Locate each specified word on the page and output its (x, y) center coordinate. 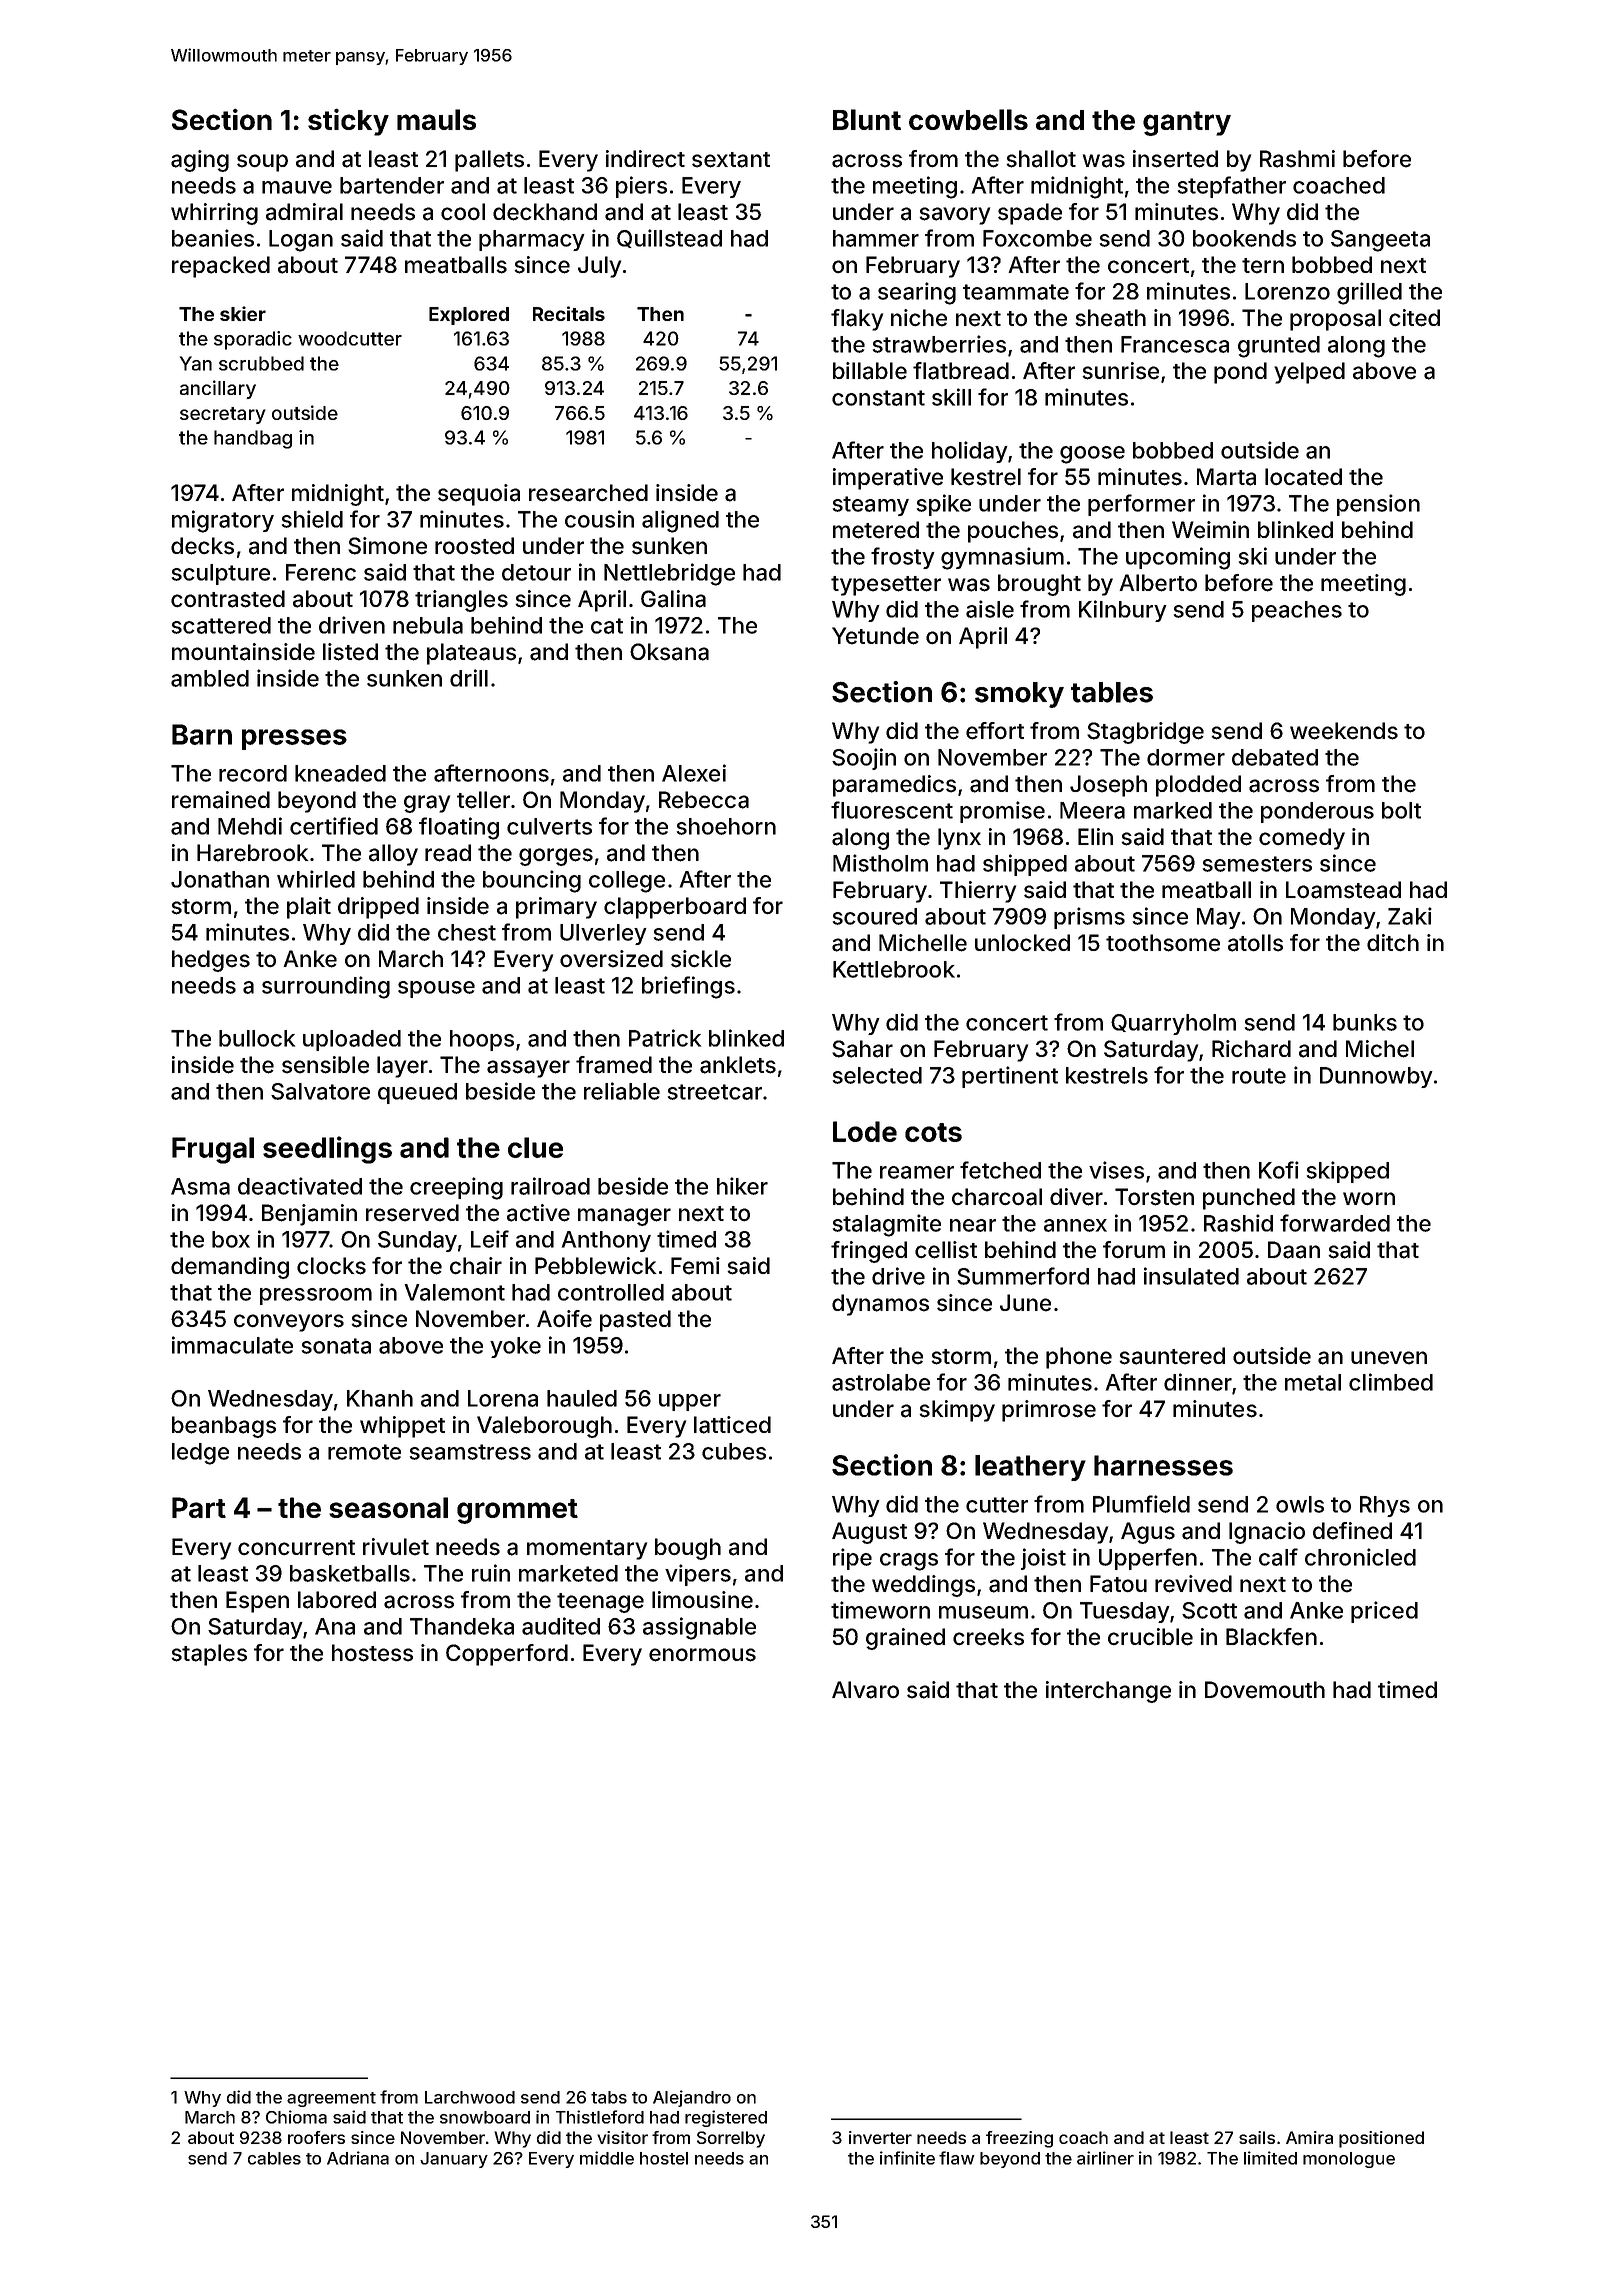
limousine (702, 1600)
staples (209, 1655)
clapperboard (675, 908)
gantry (1187, 123)
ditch (1393, 942)
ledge (200, 1454)
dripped (378, 908)
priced (1384, 1612)
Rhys (1385, 1506)
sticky (348, 122)
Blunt (867, 119)
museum (983, 1612)
